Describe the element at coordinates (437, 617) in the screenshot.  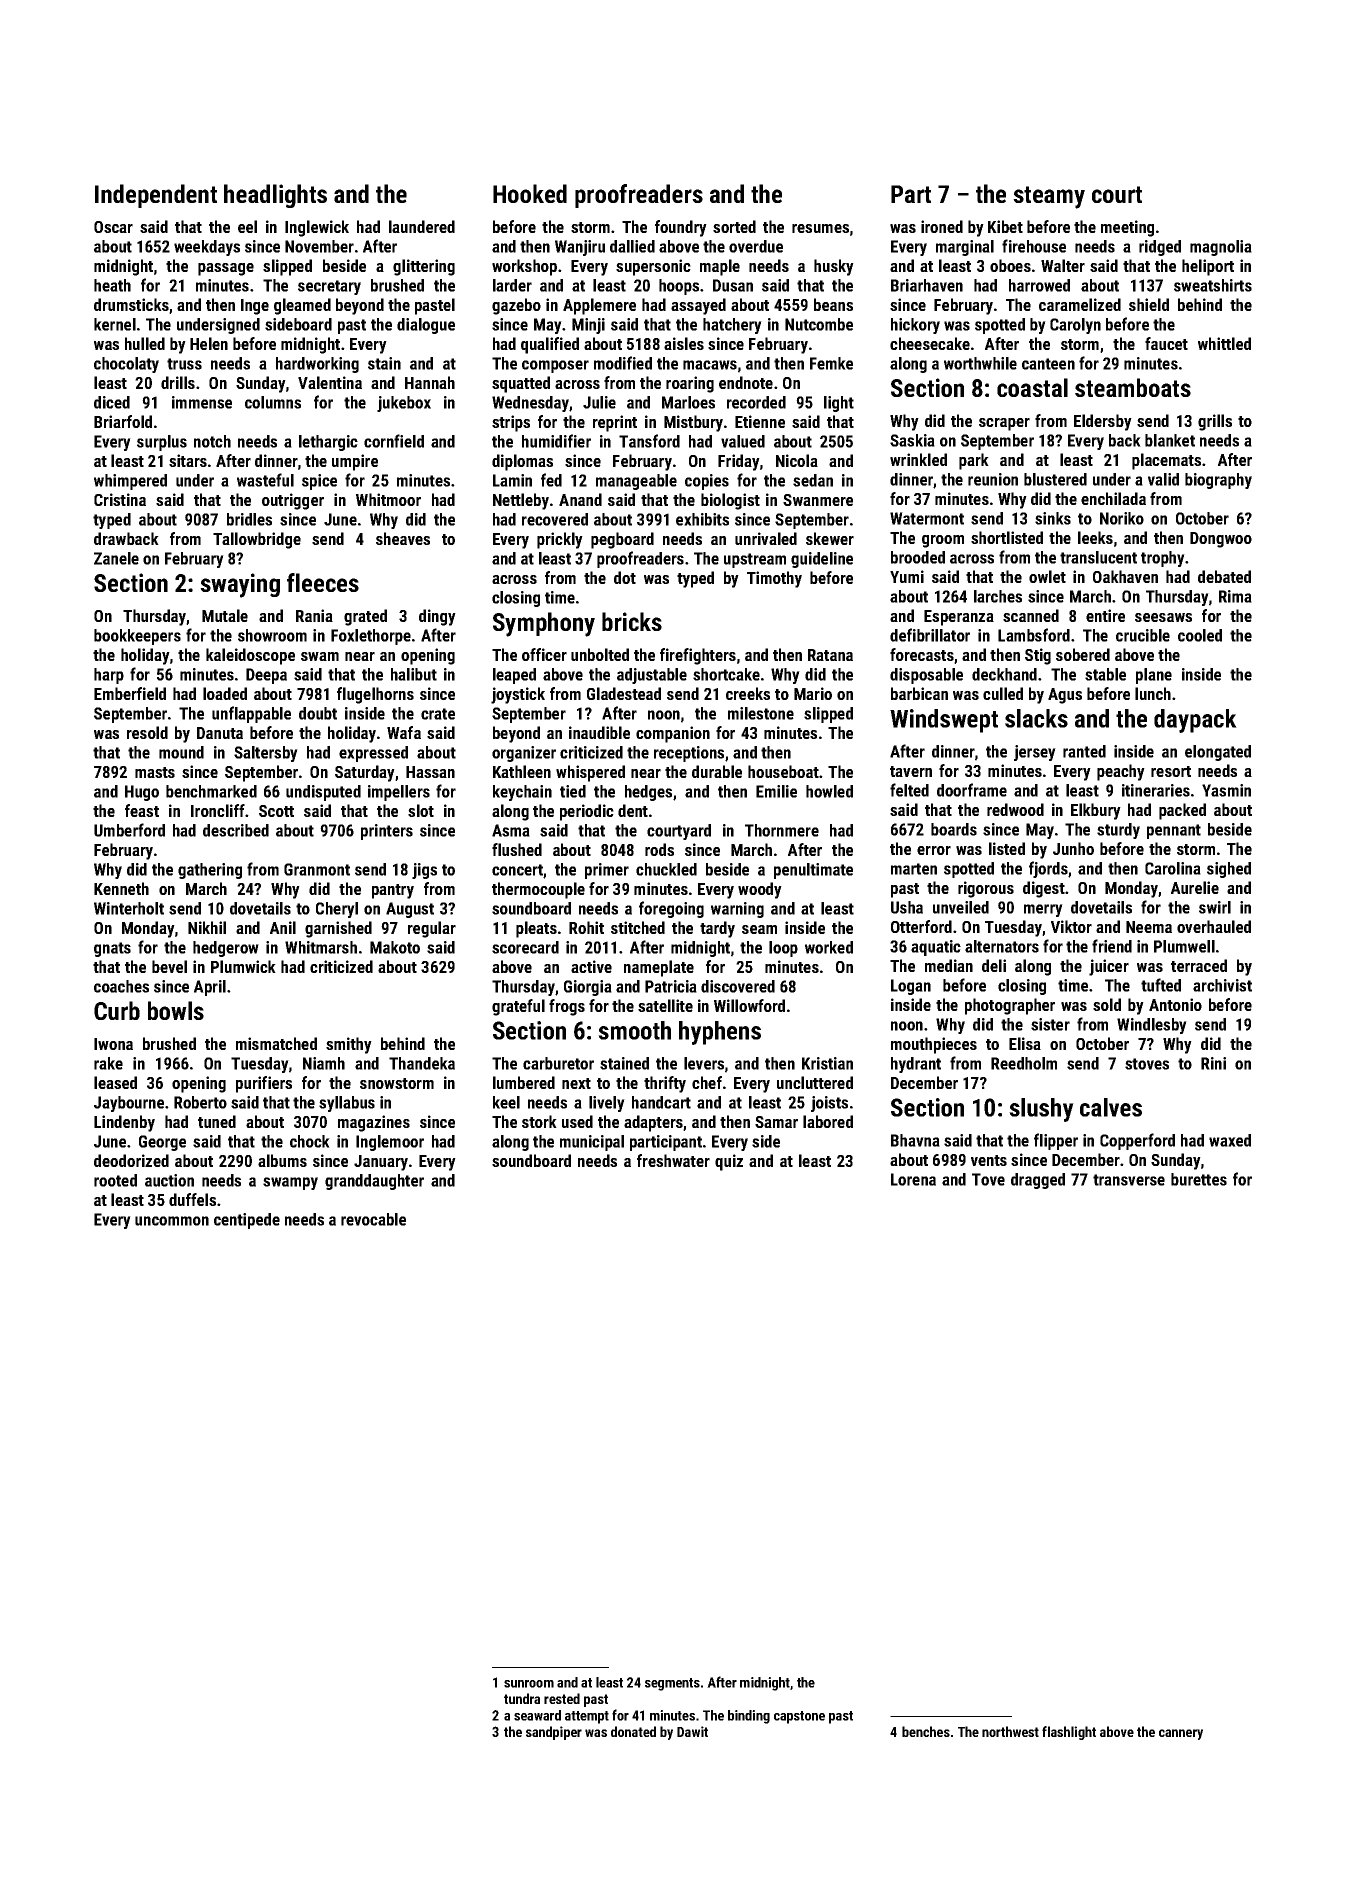
I see `dingy` at that location.
